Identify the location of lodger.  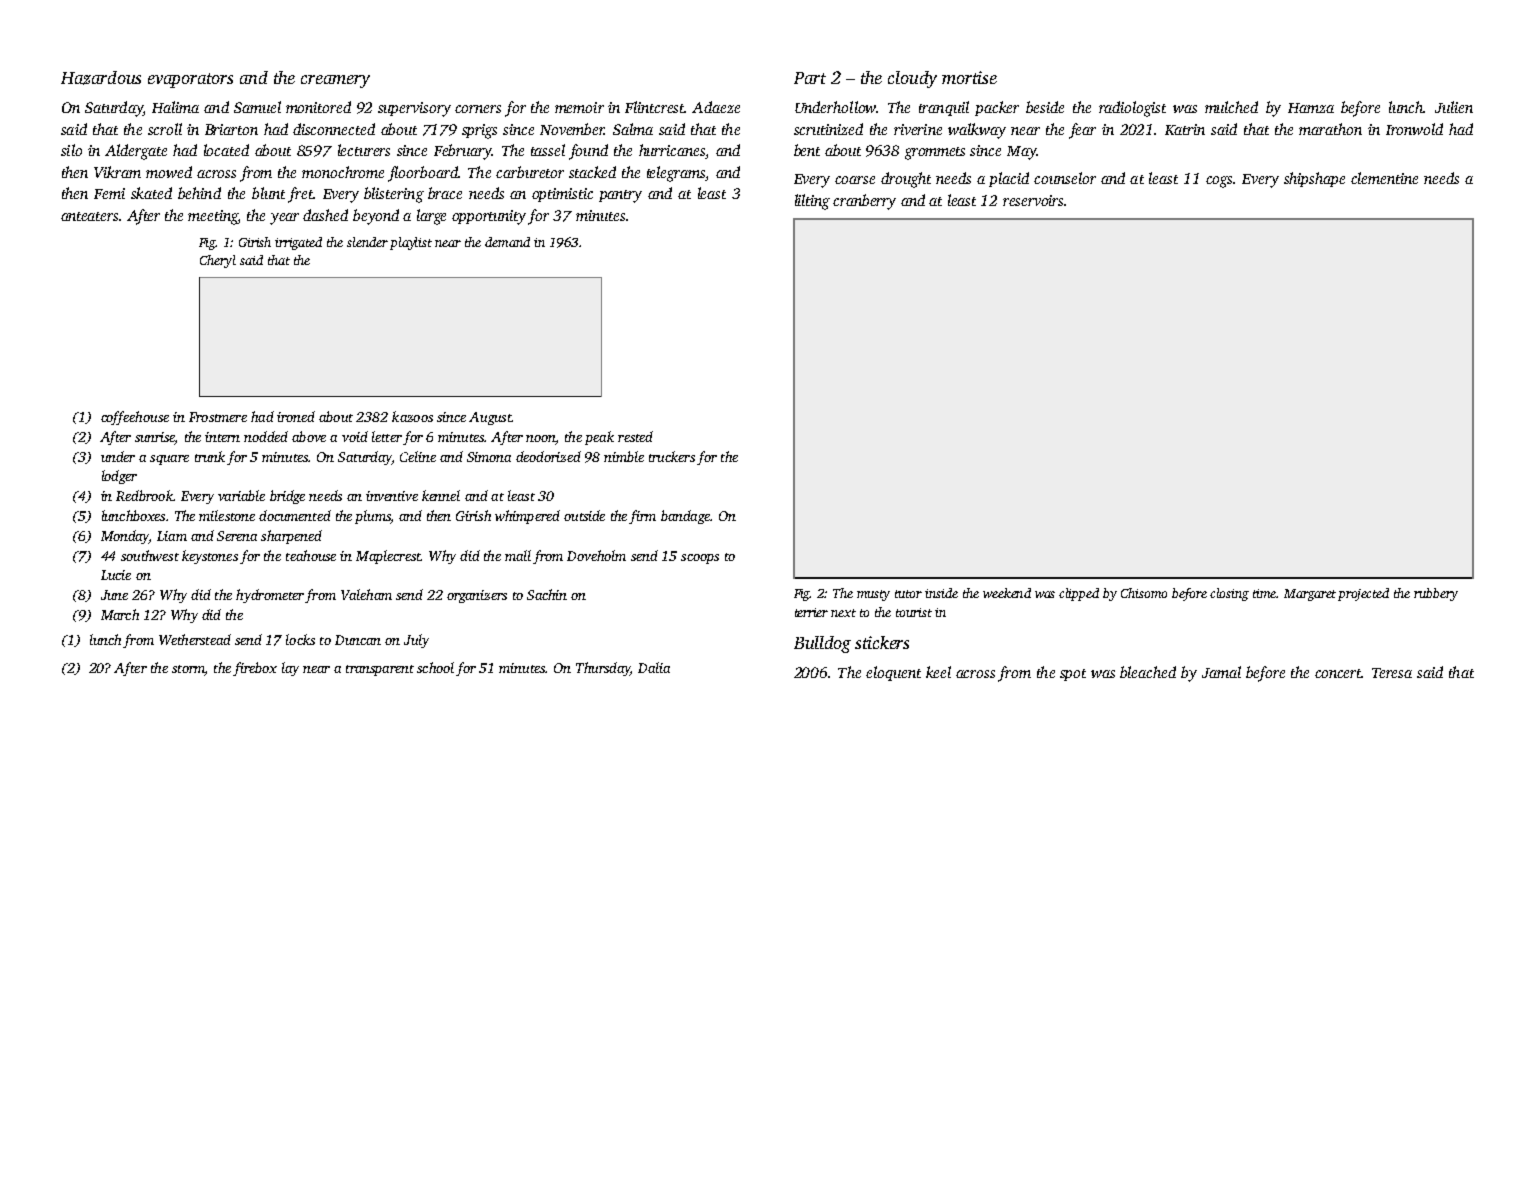
(119, 477).
